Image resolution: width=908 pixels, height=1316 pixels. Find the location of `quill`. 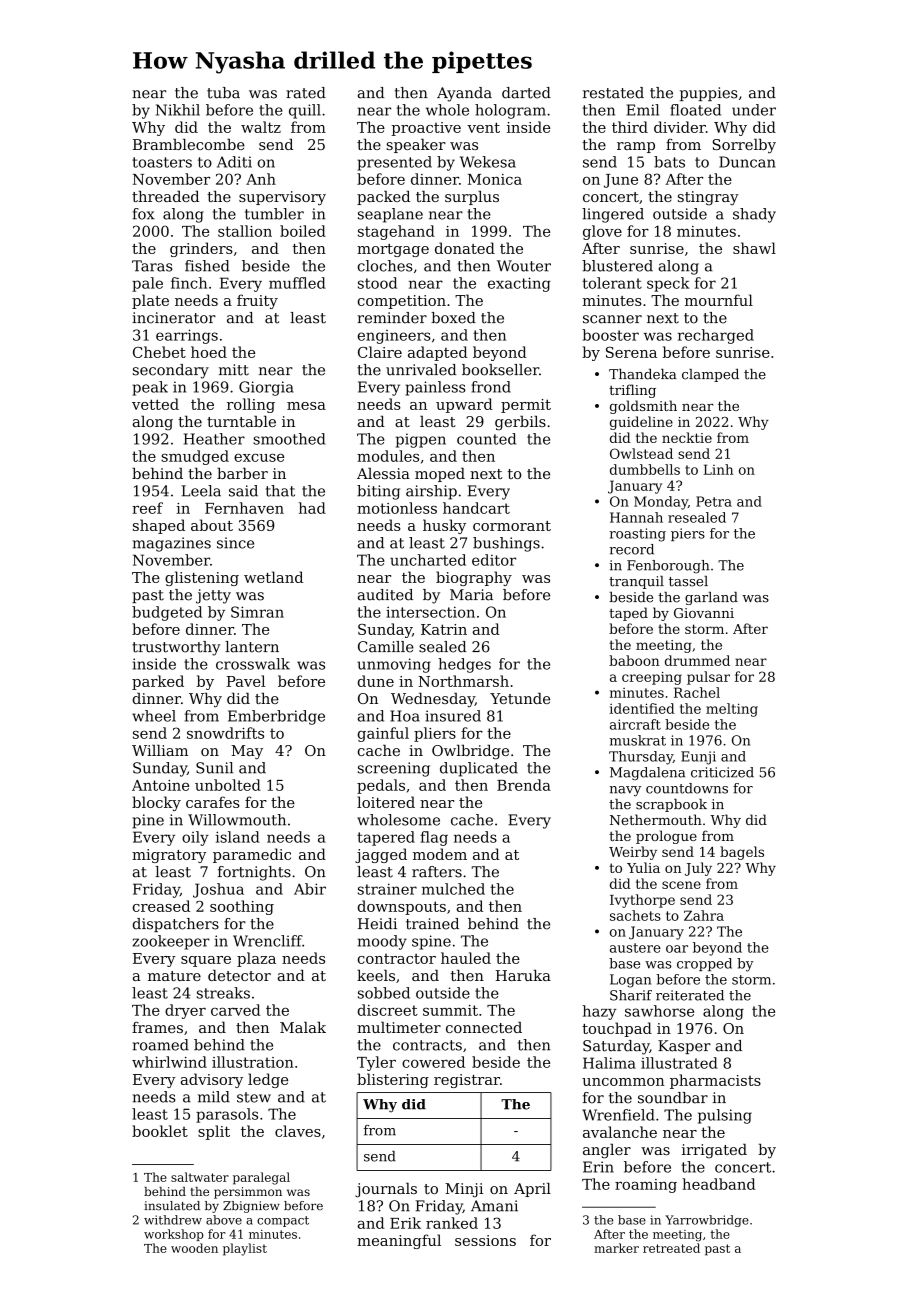

quill is located at coordinates (305, 111).
